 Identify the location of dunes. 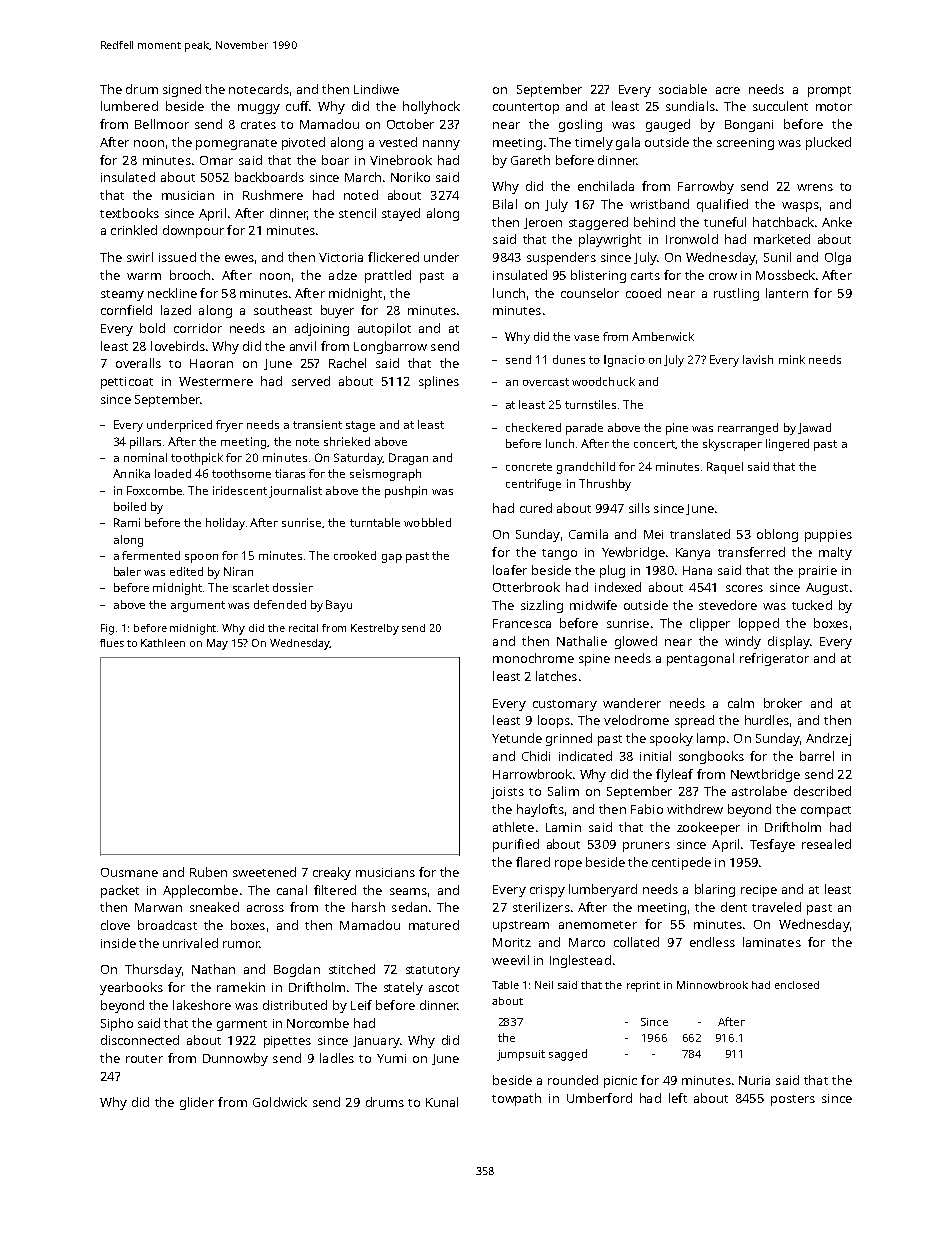
(569, 359).
